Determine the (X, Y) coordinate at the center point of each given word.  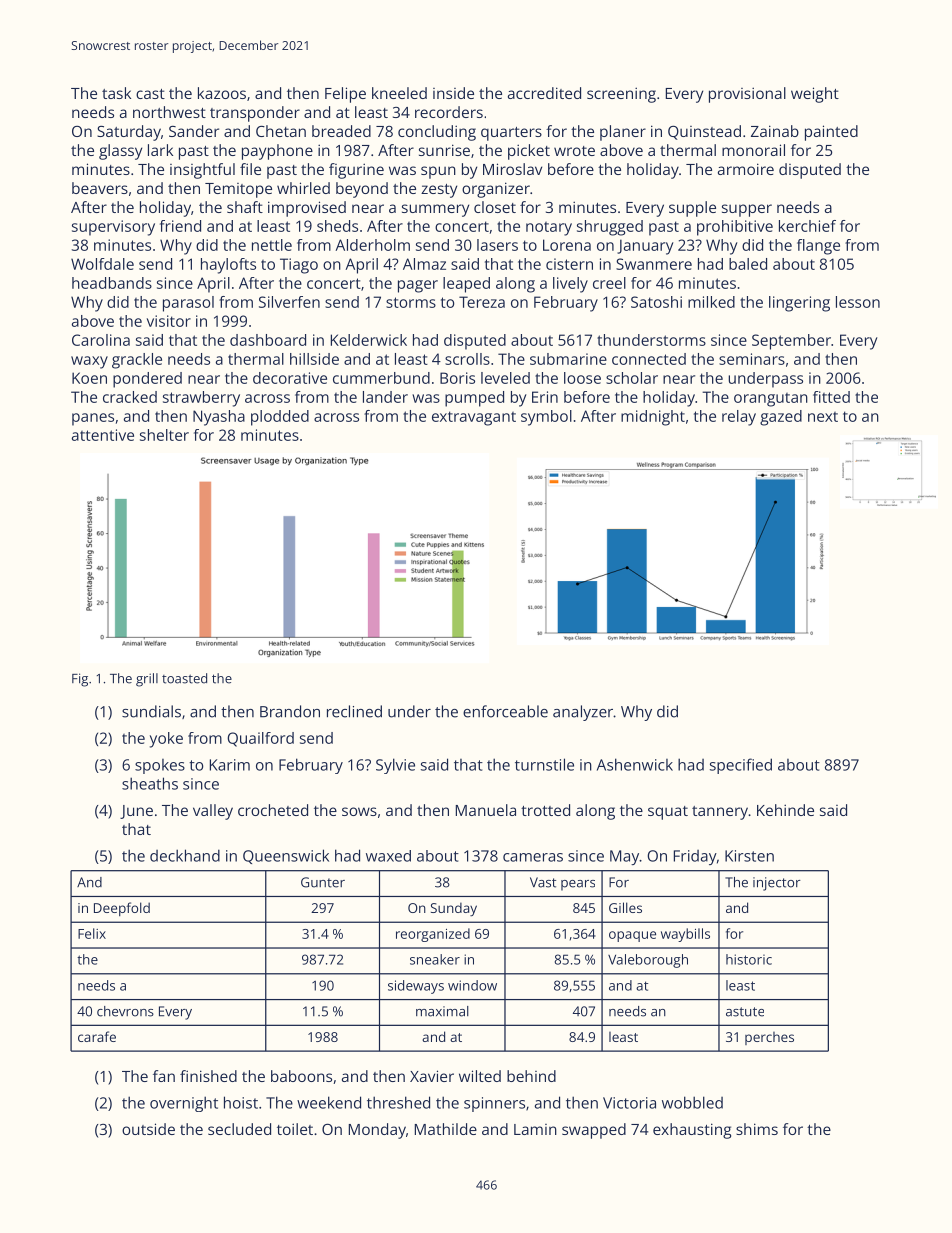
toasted (184, 678)
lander (385, 397)
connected (649, 359)
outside (148, 1129)
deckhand (185, 855)
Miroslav (512, 169)
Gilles (625, 907)
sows (359, 811)
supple (692, 209)
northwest (169, 112)
